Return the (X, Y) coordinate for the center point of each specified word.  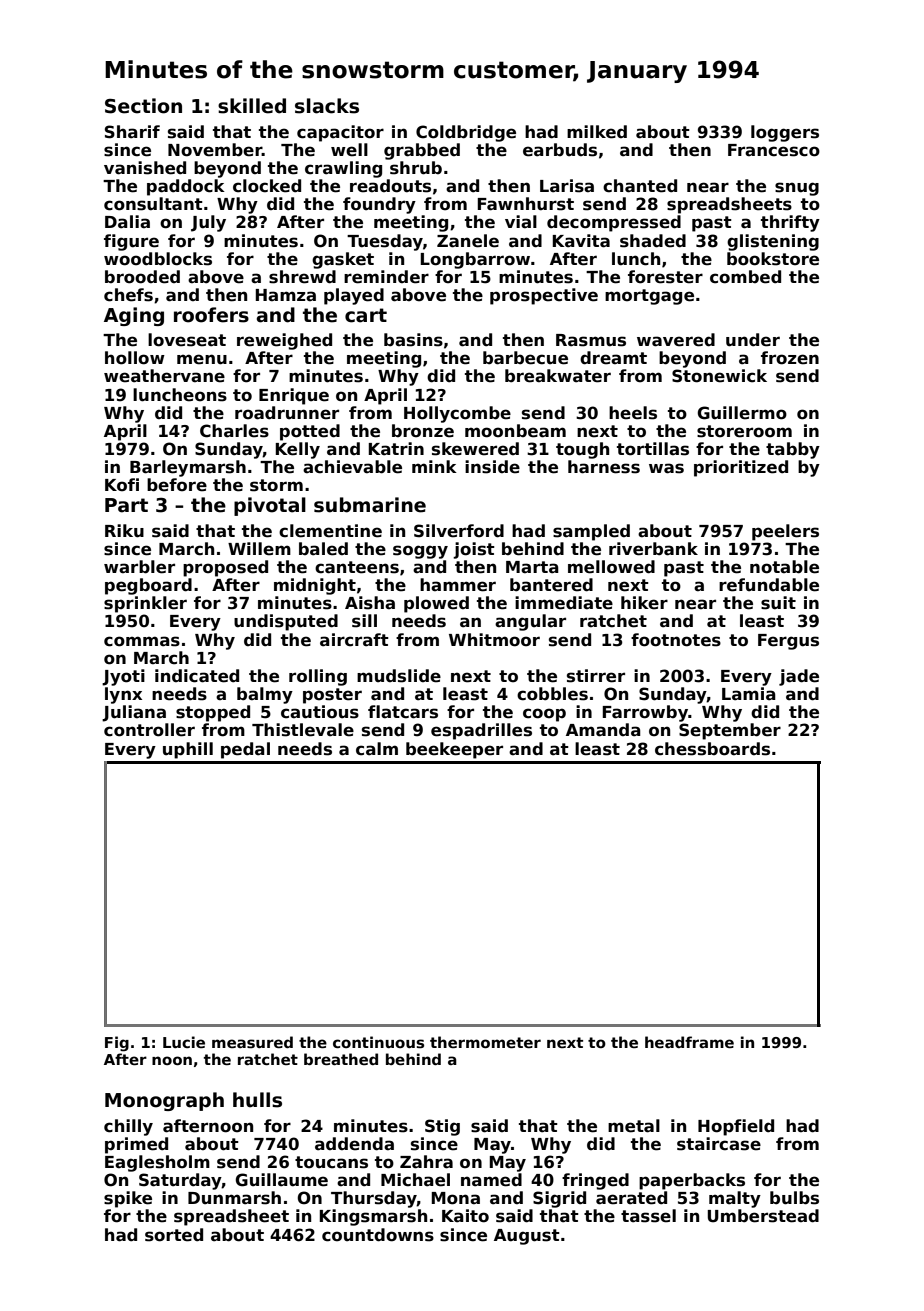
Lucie (184, 1042)
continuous (378, 1042)
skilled (252, 106)
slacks (327, 106)
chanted (640, 186)
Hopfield (736, 1127)
